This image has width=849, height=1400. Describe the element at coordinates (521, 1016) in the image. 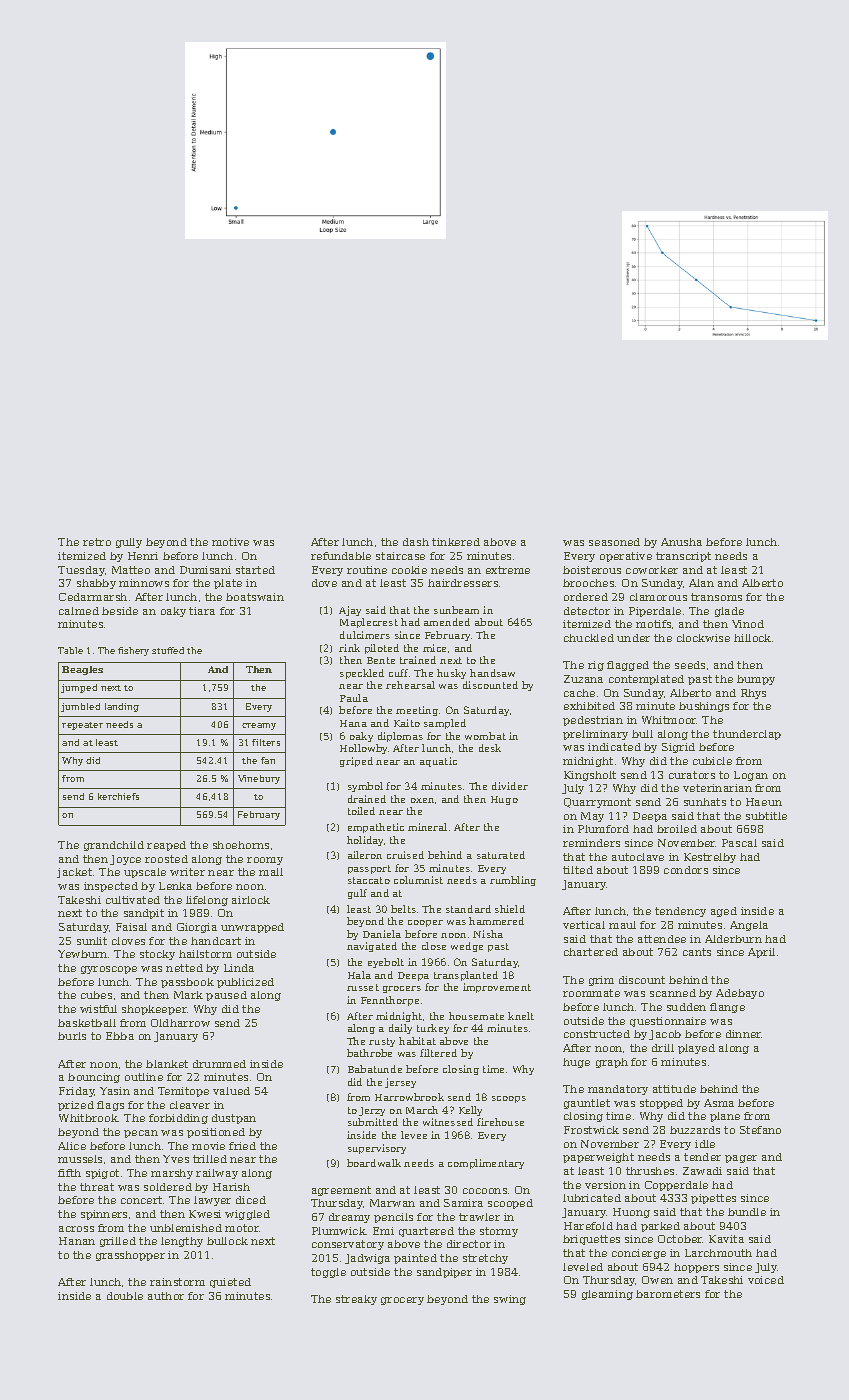

I see `knelt` at that location.
